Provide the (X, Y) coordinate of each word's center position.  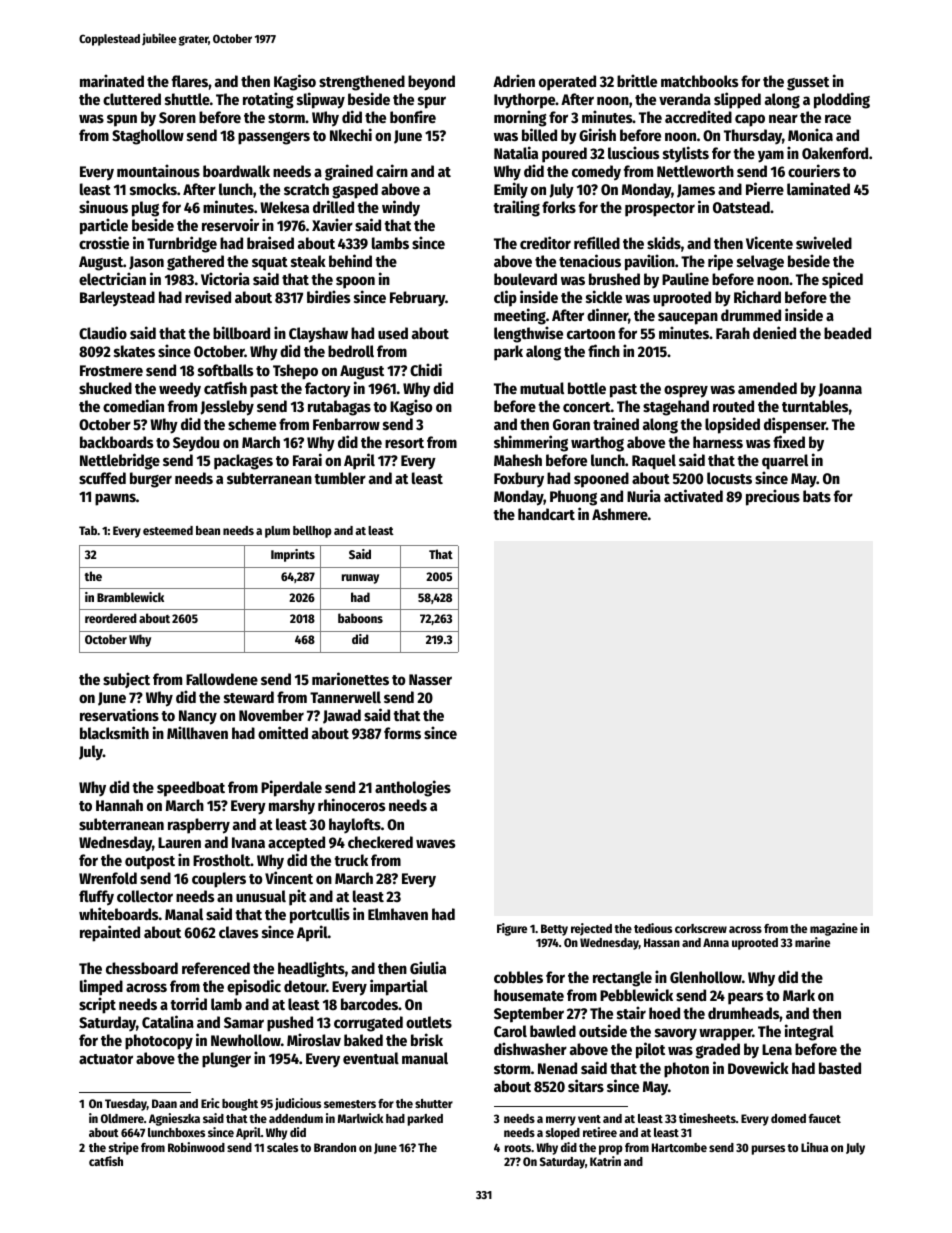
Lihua (814, 1147)
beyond (431, 83)
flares (190, 81)
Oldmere (122, 1118)
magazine (834, 929)
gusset (808, 84)
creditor (545, 242)
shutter (434, 1103)
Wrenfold (108, 878)
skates (134, 351)
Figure (512, 929)
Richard (757, 296)
